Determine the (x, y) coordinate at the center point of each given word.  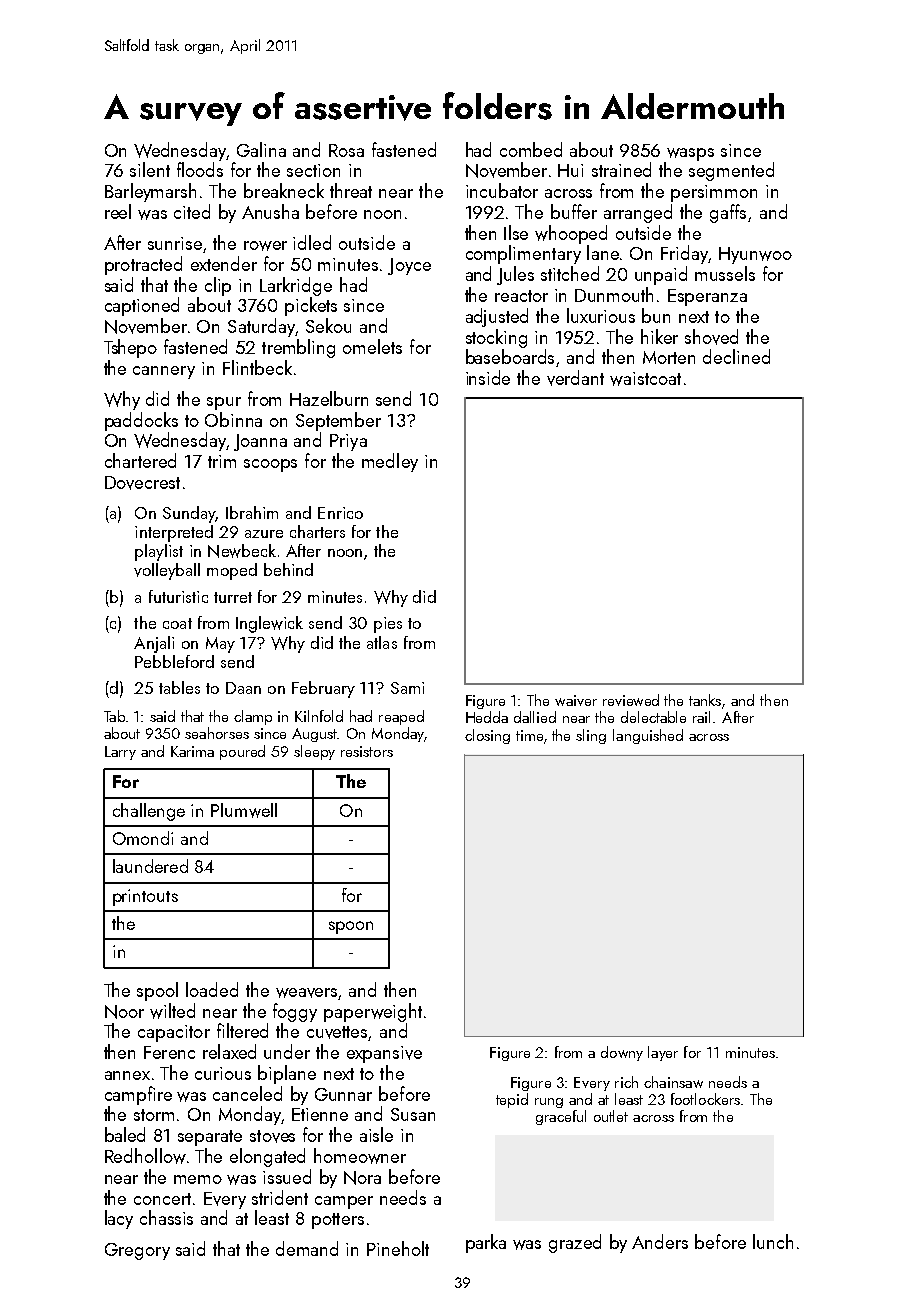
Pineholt (398, 1248)
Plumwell (244, 810)
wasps (690, 154)
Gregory (137, 1251)
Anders (660, 1241)
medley (390, 462)
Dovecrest (142, 483)
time (529, 735)
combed (531, 149)
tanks (705, 700)
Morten (669, 357)
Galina (261, 149)
